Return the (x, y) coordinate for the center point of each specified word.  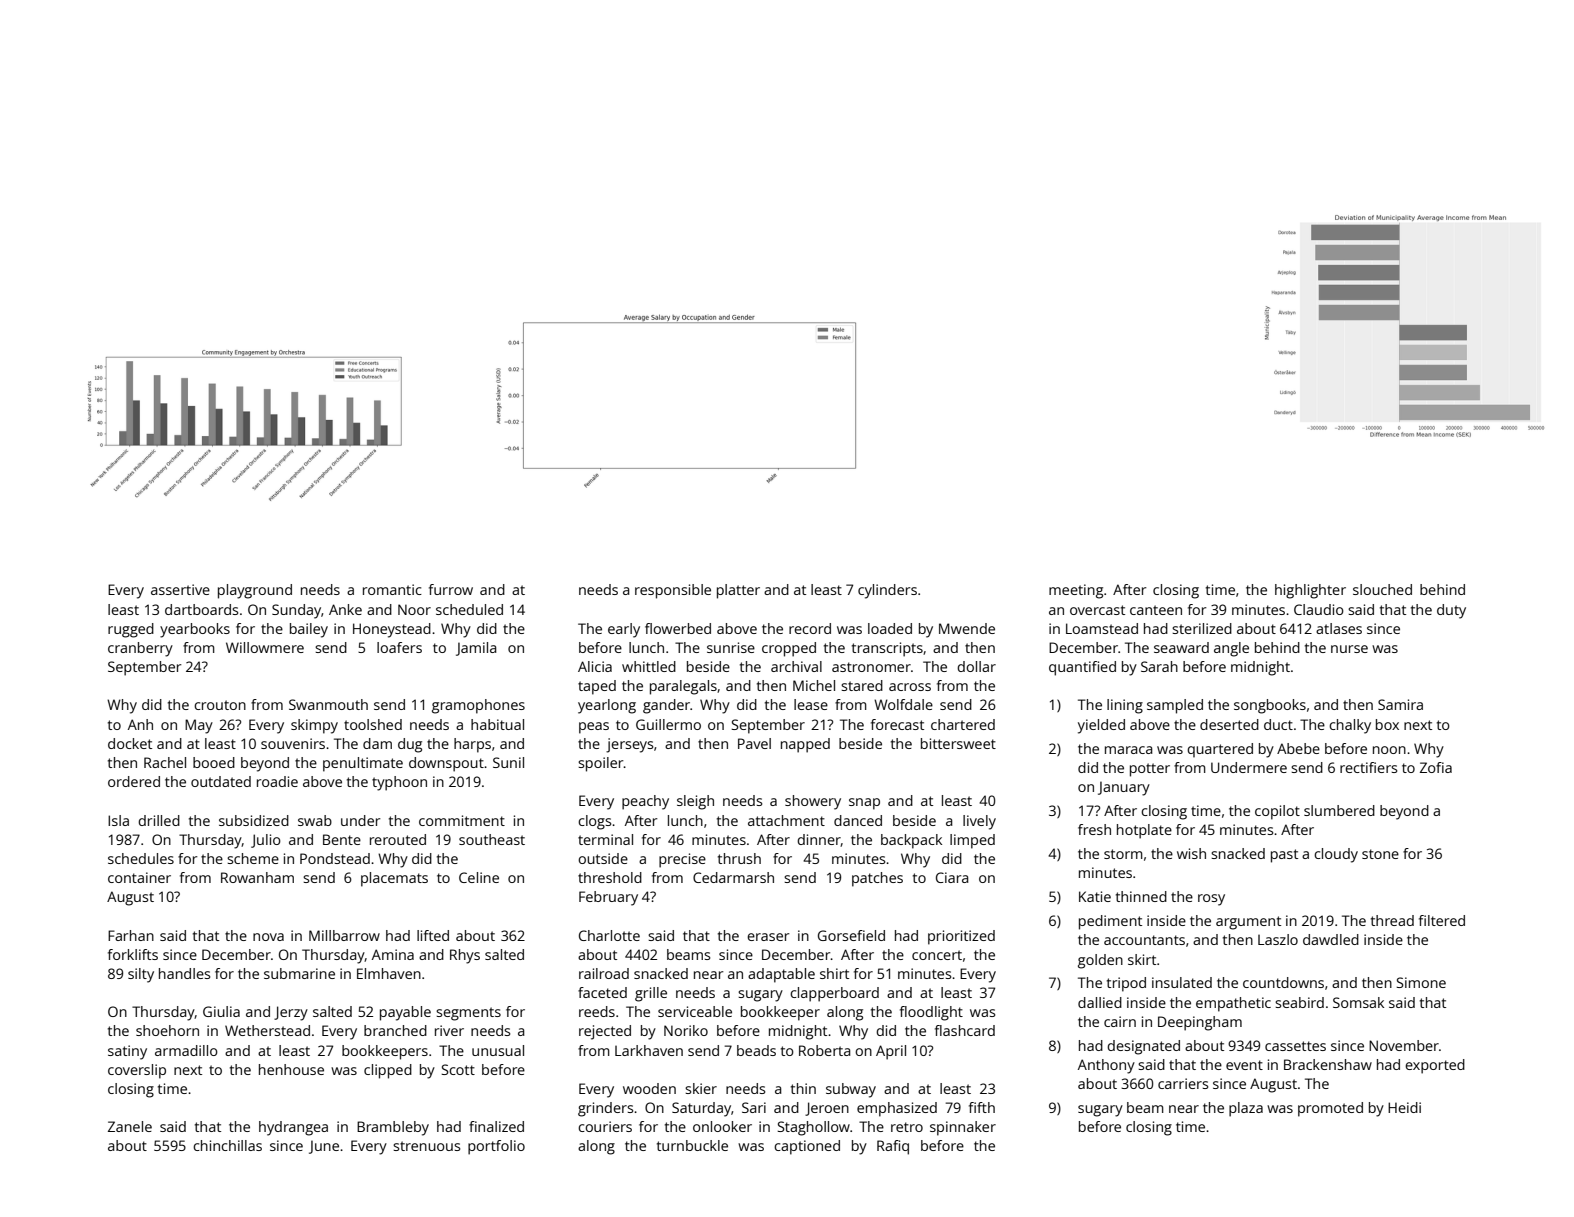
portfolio (496, 1147)
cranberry (140, 649)
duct (1278, 724)
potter (1150, 770)
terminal (605, 839)
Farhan (131, 935)
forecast (897, 724)
